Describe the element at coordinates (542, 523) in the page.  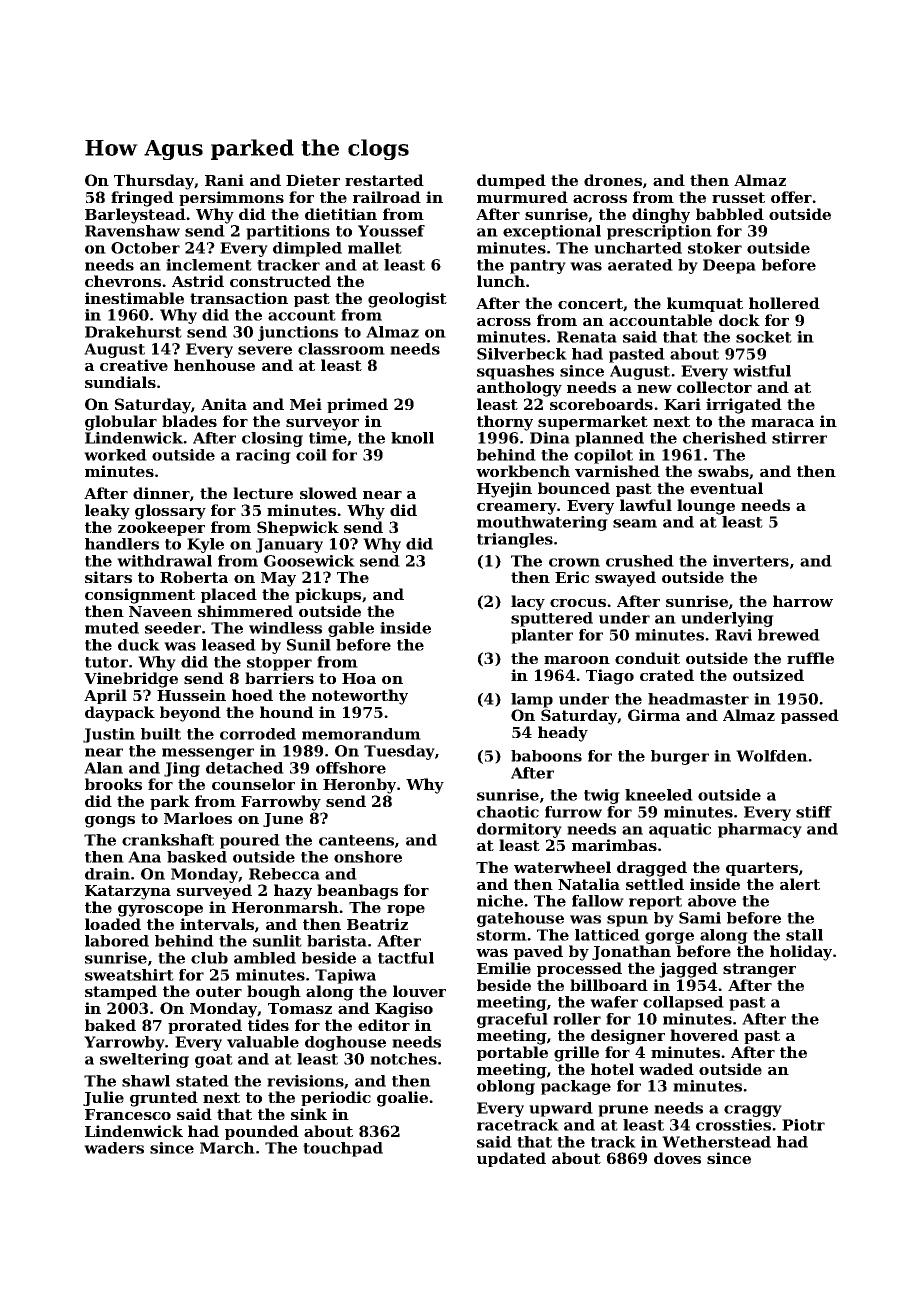
I see `mouthwatering` at that location.
